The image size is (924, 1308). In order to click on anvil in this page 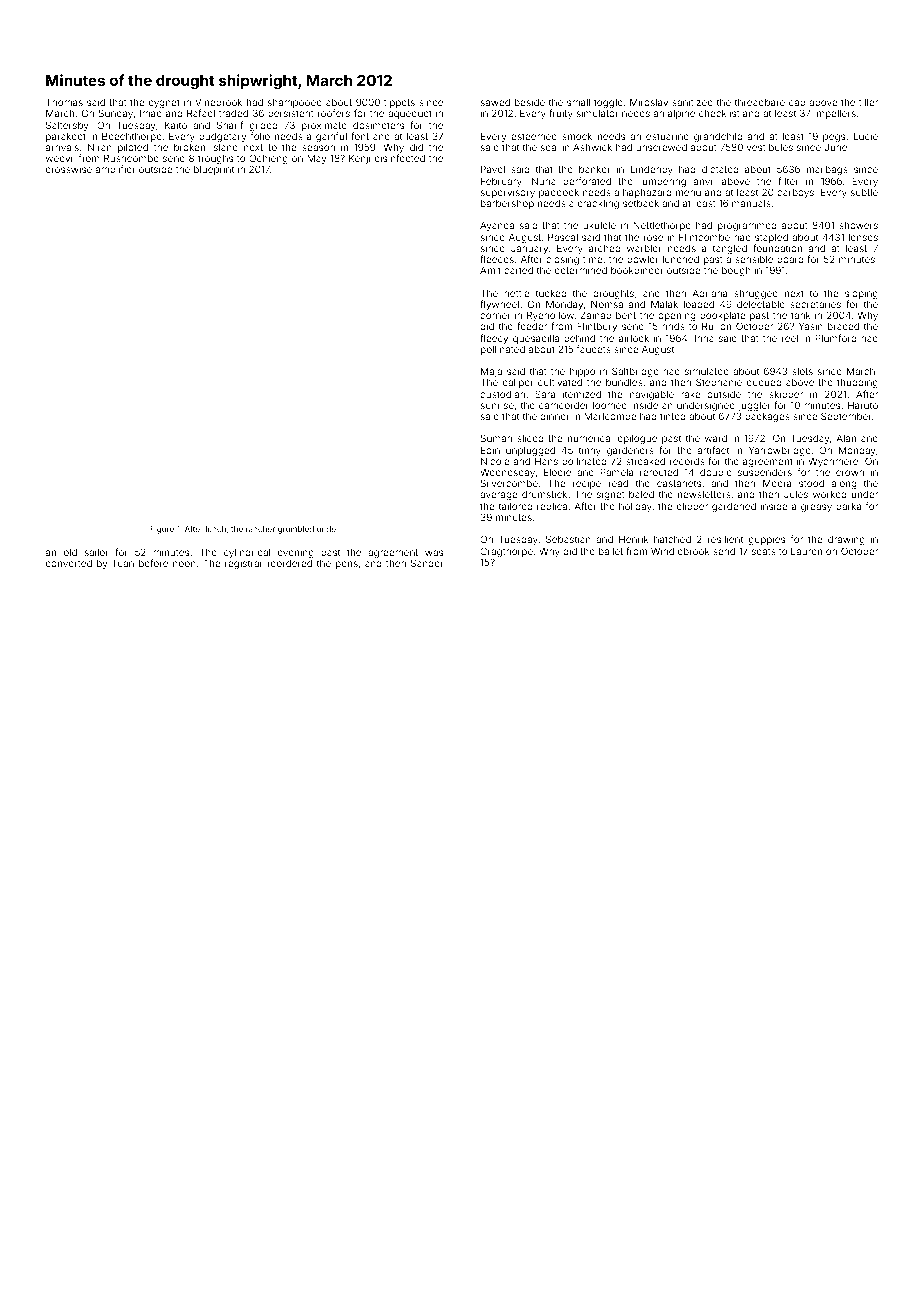, I will do `click(704, 181)`.
